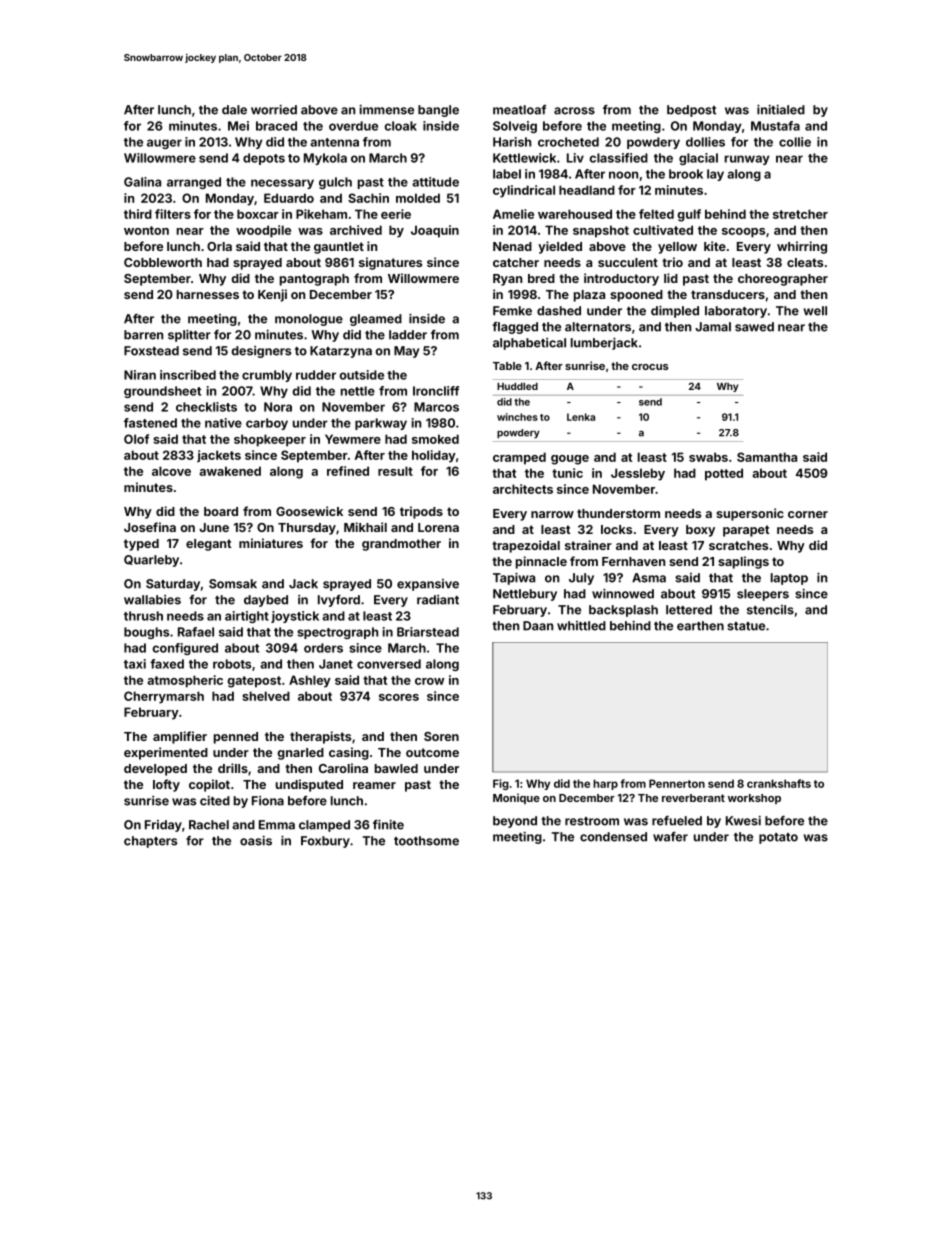 The image size is (952, 1233). I want to click on attitude, so click(435, 182).
